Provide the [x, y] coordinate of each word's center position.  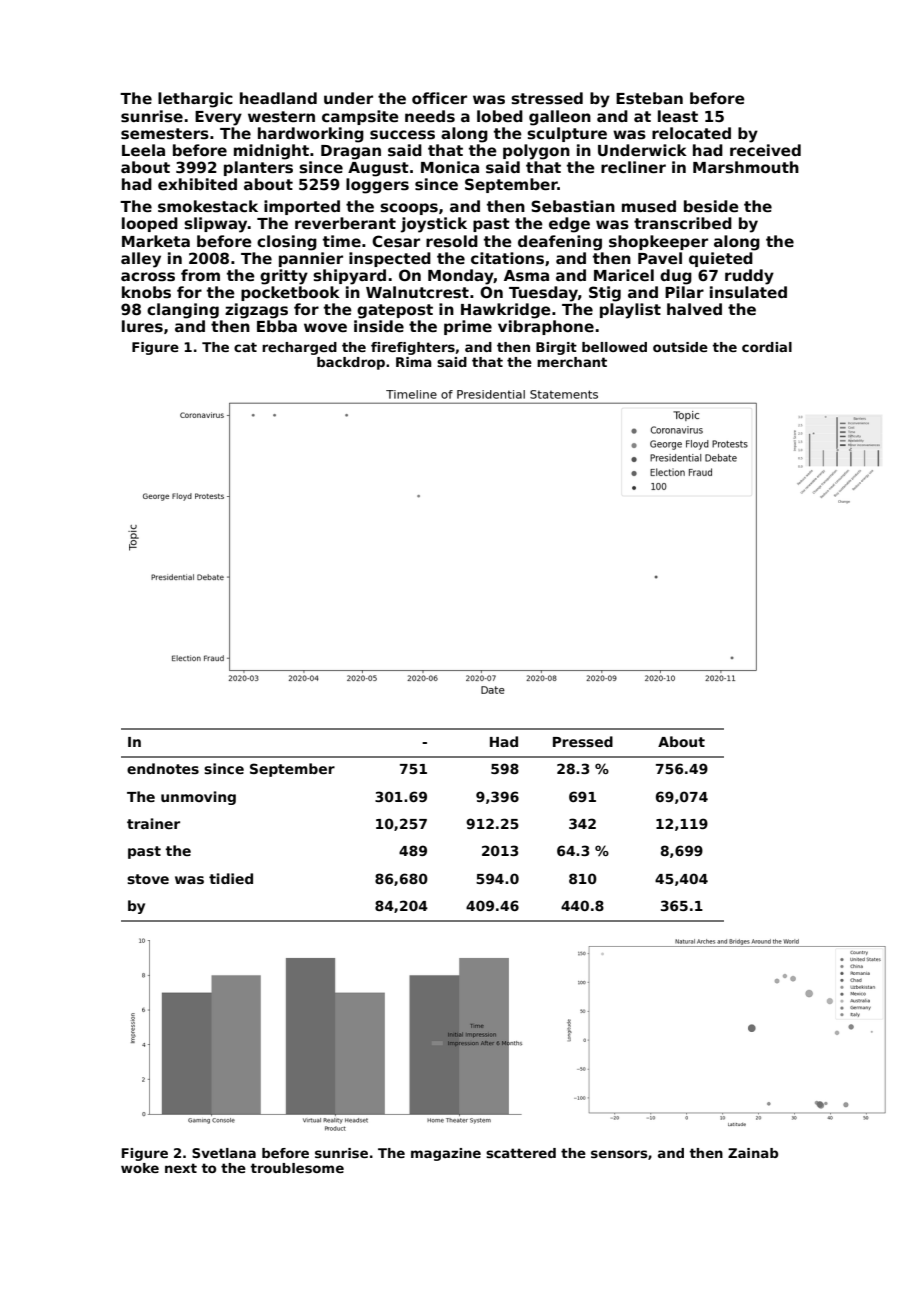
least [678, 116]
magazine [446, 1154]
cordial [767, 347]
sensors [619, 1154]
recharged [299, 348]
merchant [572, 362]
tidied [231, 878]
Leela [143, 150]
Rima [414, 362]
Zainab [753, 1153]
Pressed [583, 741]
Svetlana [224, 1153]
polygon [536, 152]
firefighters [413, 348]
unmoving [198, 798]
